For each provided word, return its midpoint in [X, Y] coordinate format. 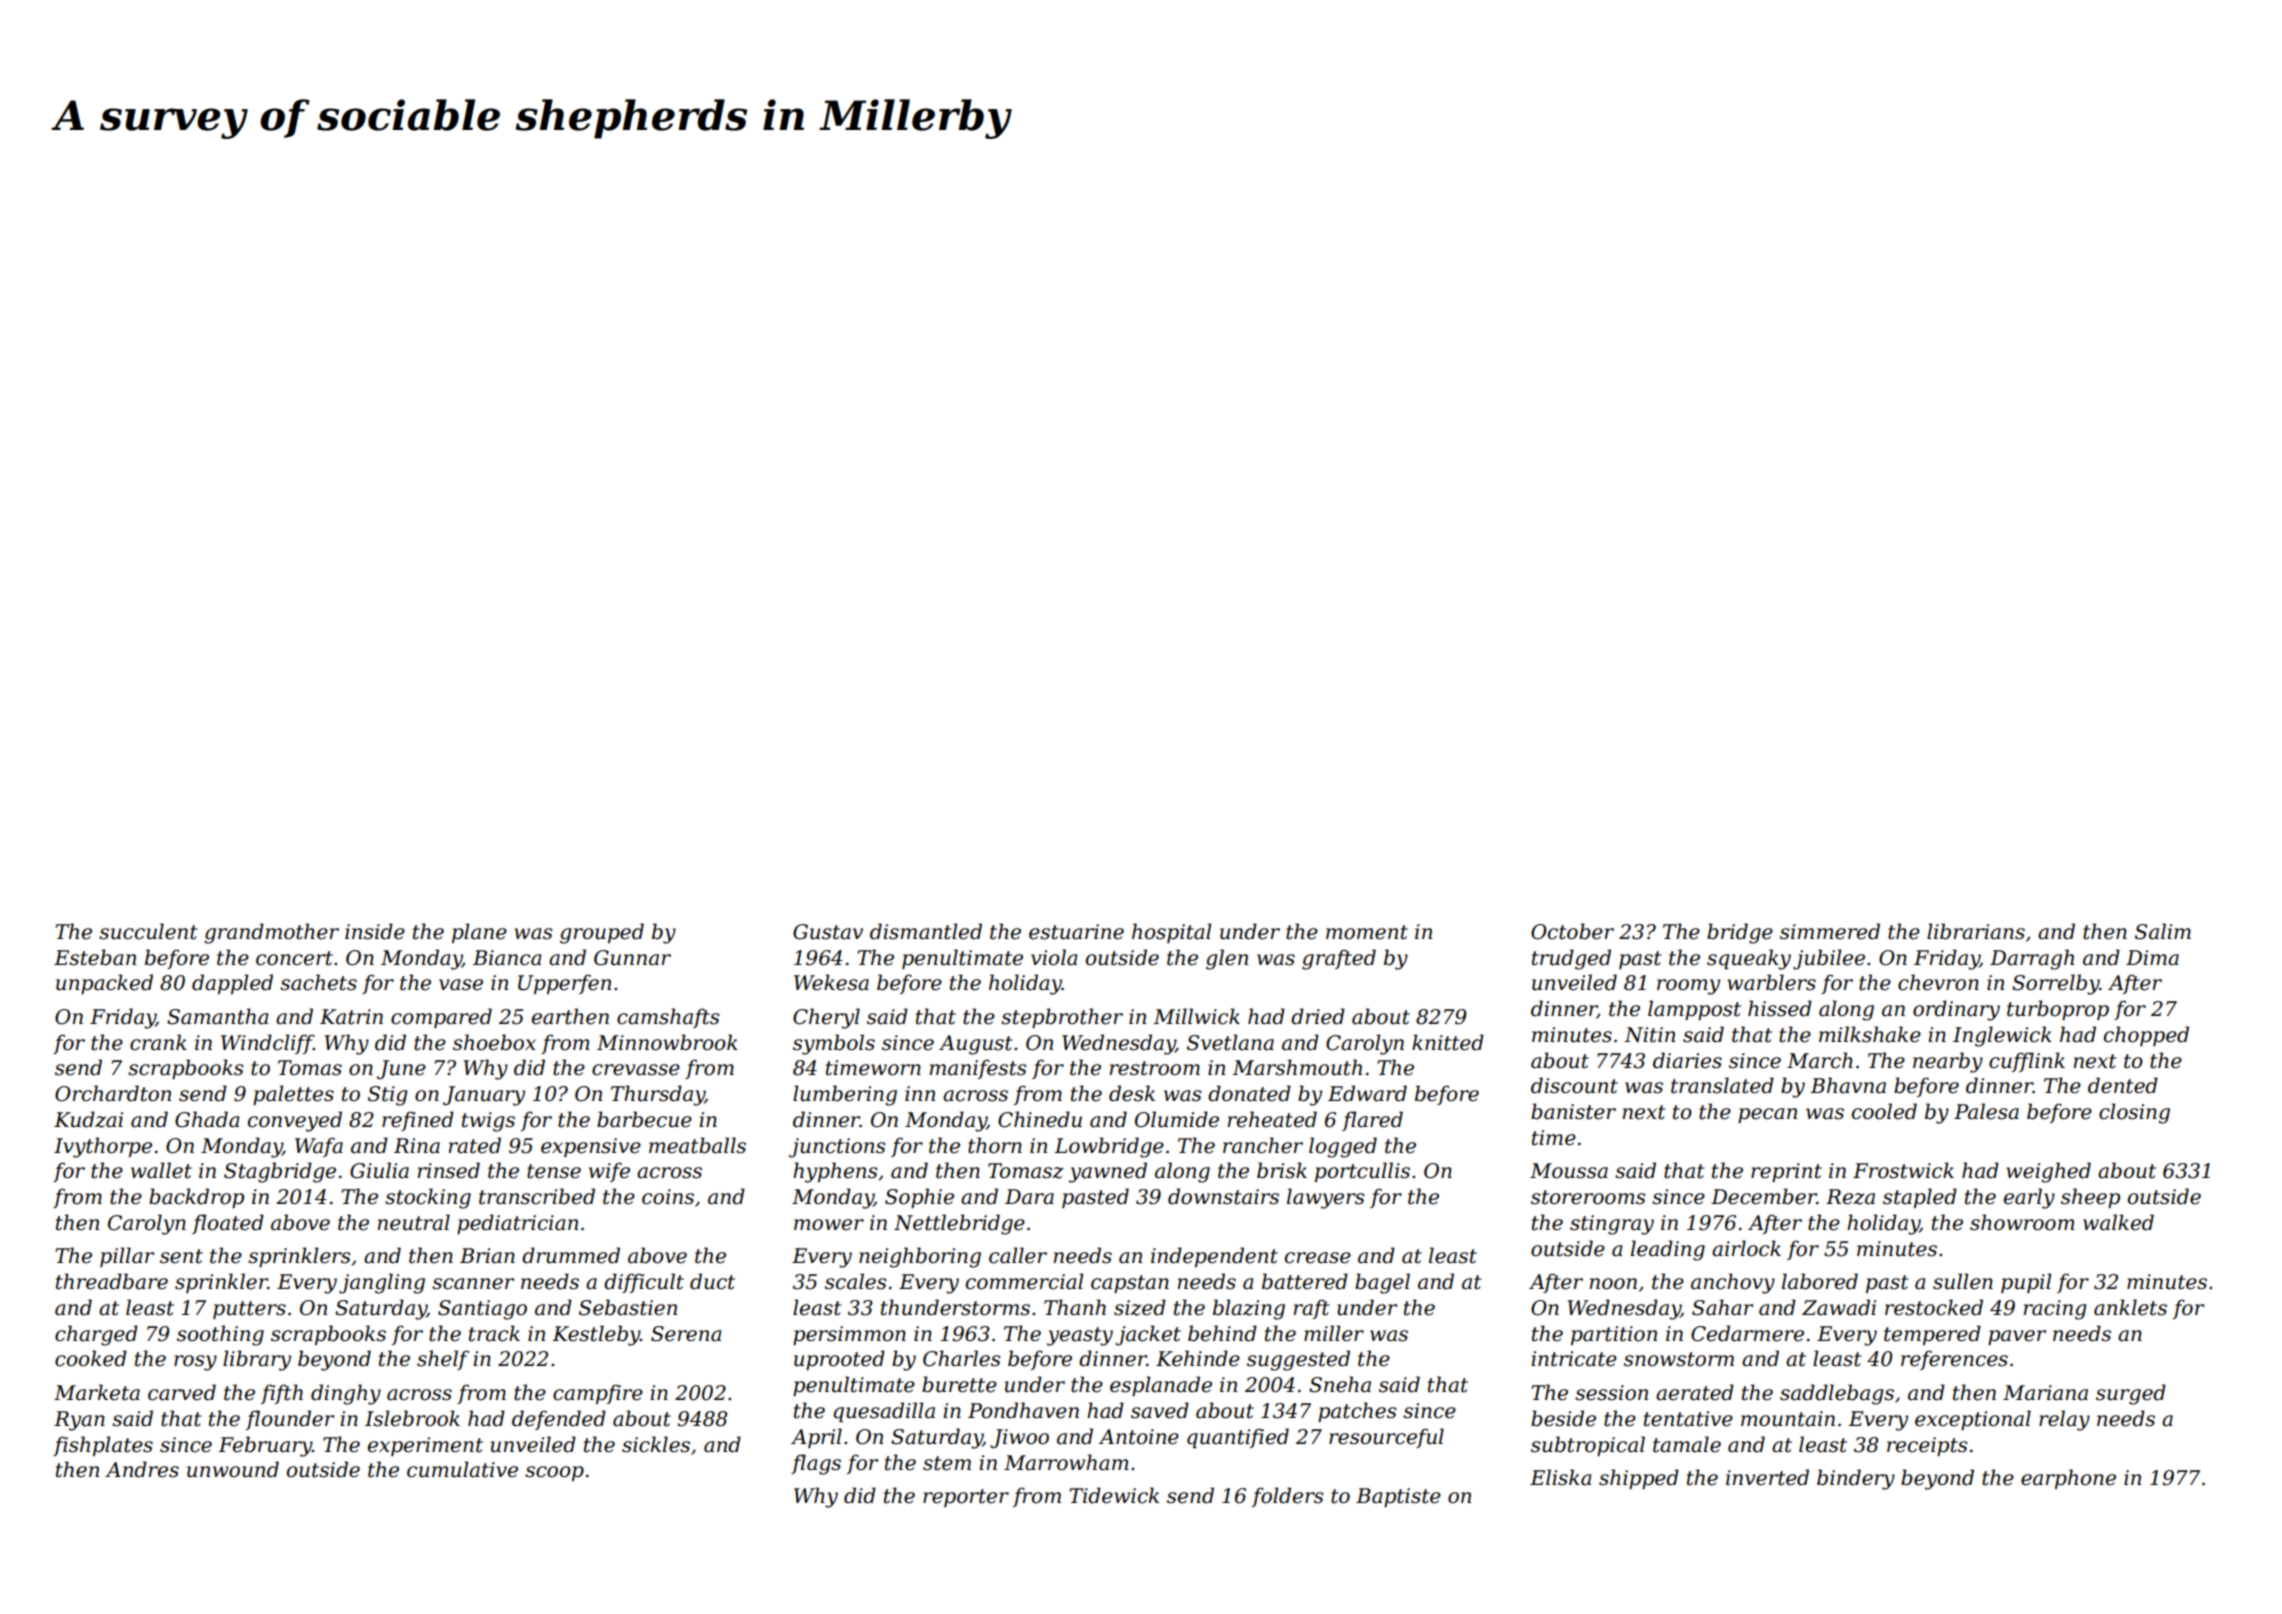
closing [2134, 1113]
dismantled [926, 931]
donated [1249, 1093]
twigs [488, 1122]
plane [479, 933]
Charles [962, 1358]
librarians [1976, 931]
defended [559, 1420]
